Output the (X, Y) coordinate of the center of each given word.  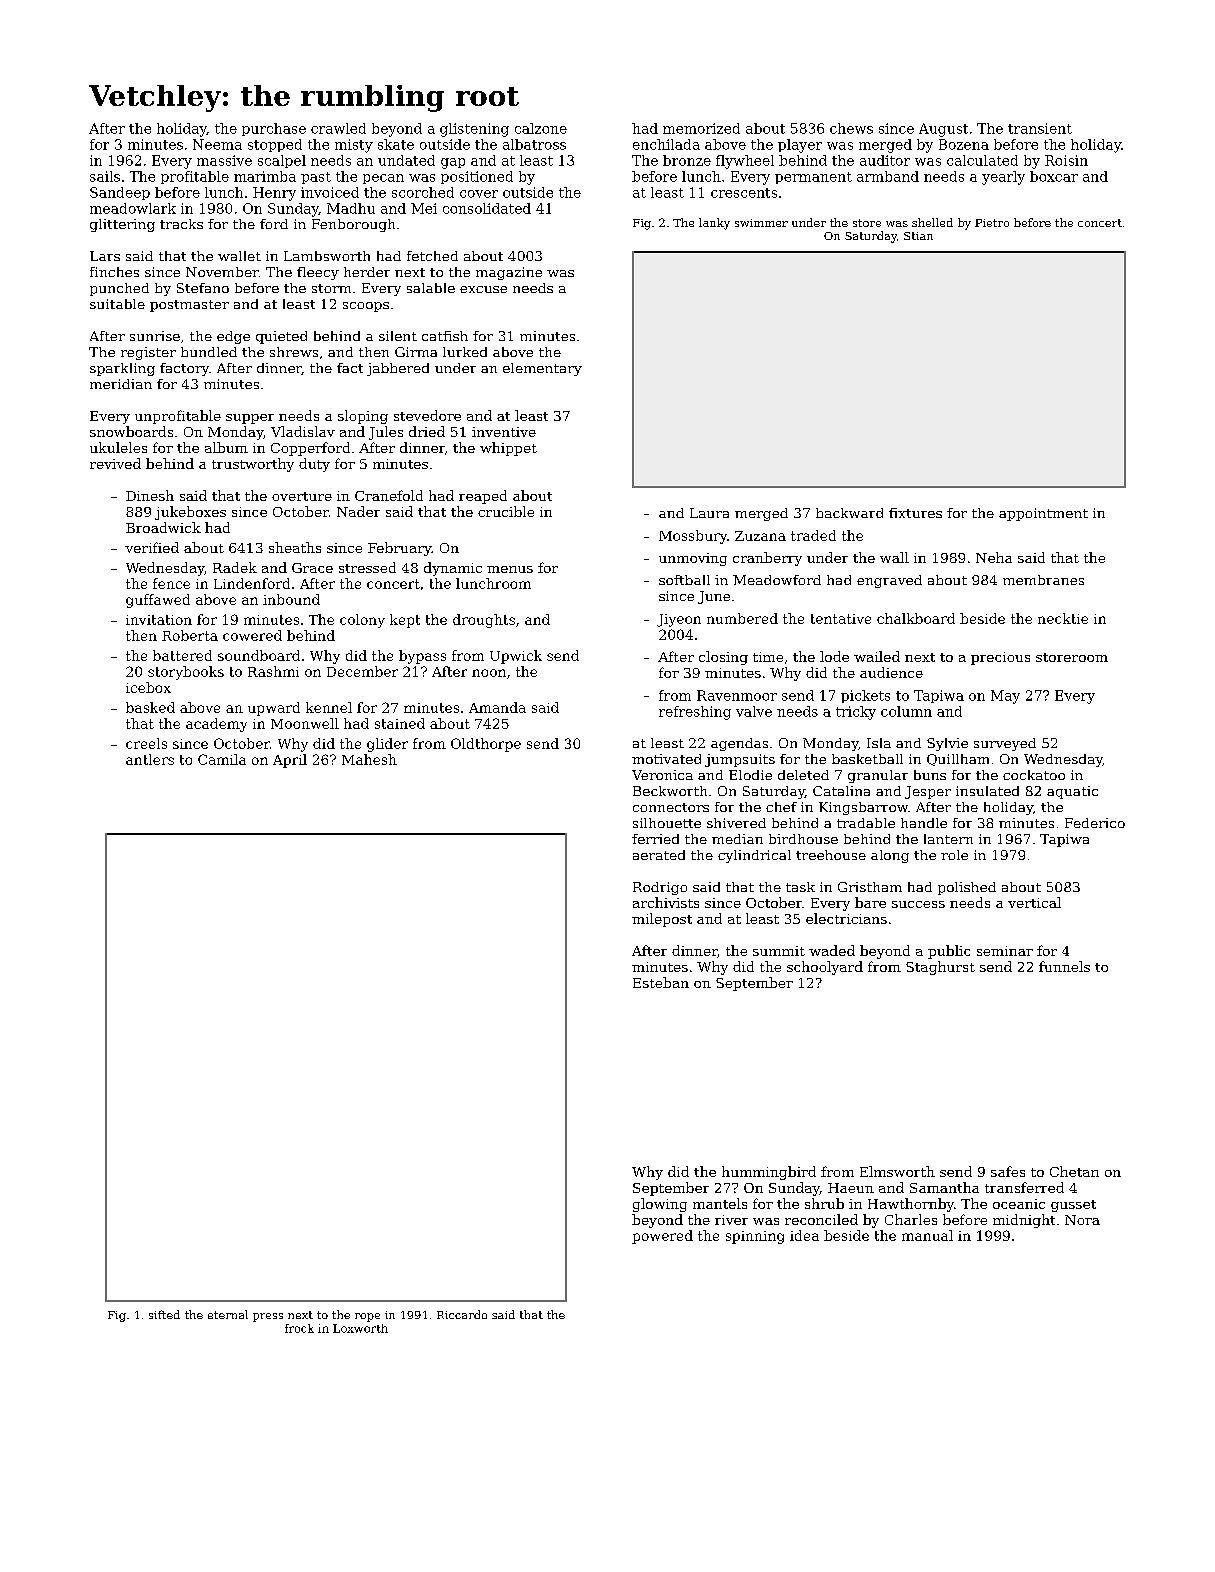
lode (834, 656)
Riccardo (462, 1314)
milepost (662, 920)
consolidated (487, 208)
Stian (918, 236)
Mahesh (369, 759)
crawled (338, 128)
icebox (148, 687)
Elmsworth (897, 1171)
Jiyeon (679, 620)
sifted (164, 1314)
